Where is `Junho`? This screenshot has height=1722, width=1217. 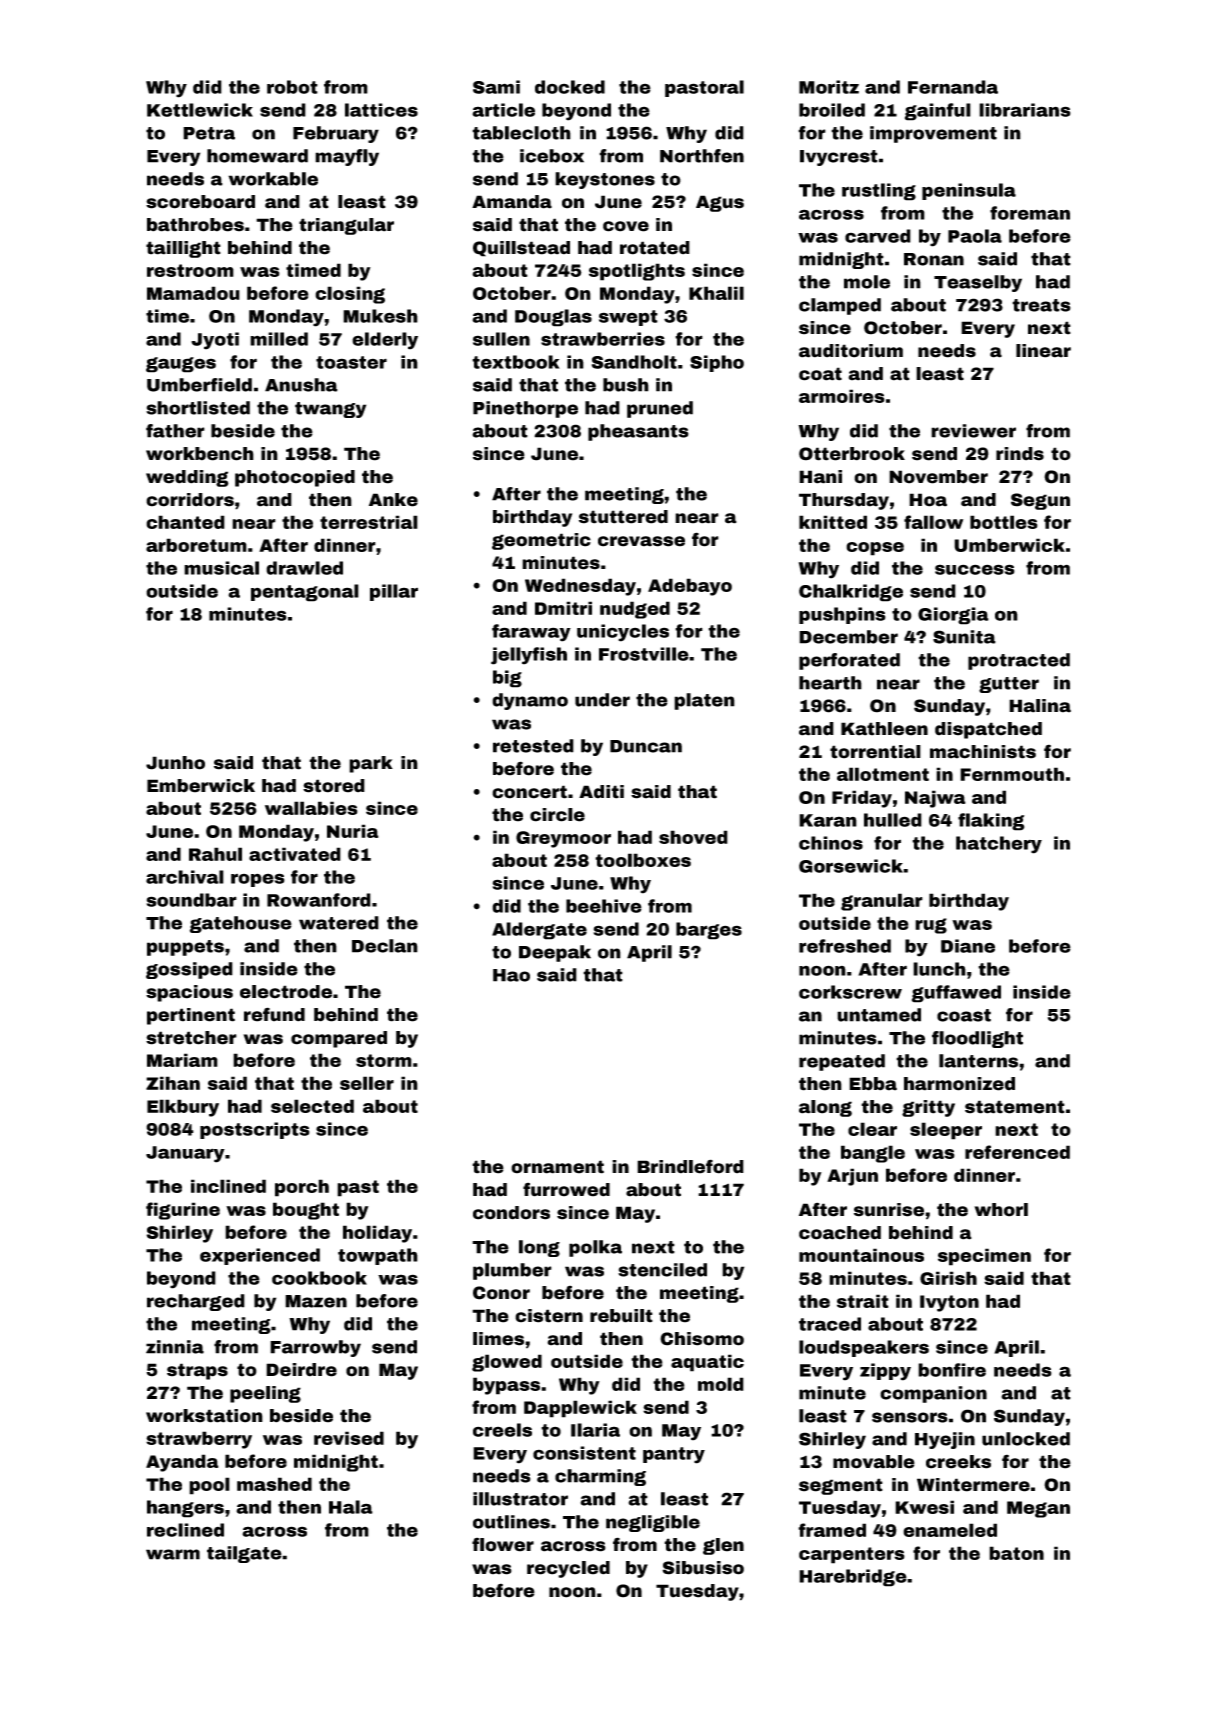 Junho is located at coordinates (175, 763).
